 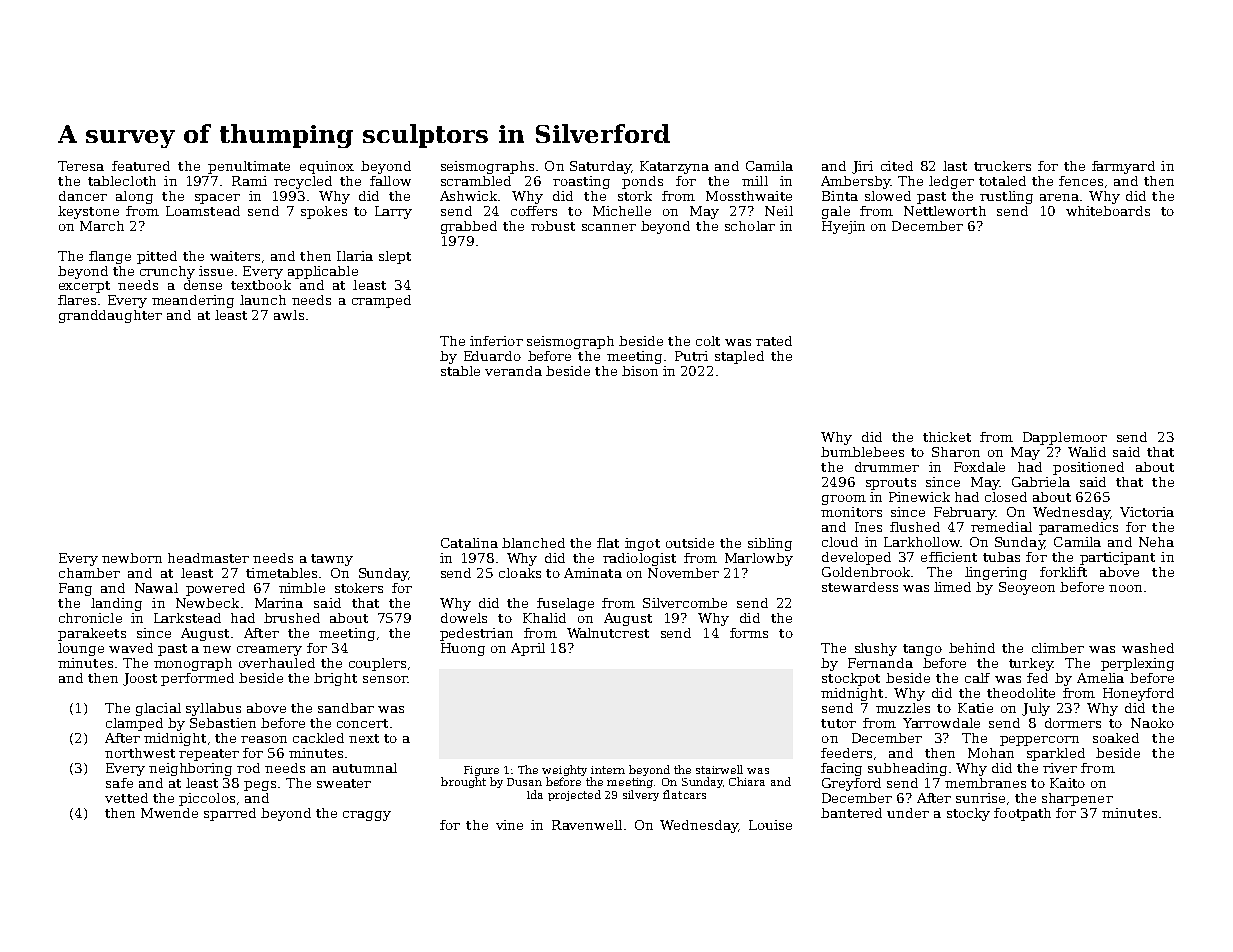 What do you see at coordinates (690, 543) in the screenshot?
I see `outside` at bounding box center [690, 543].
